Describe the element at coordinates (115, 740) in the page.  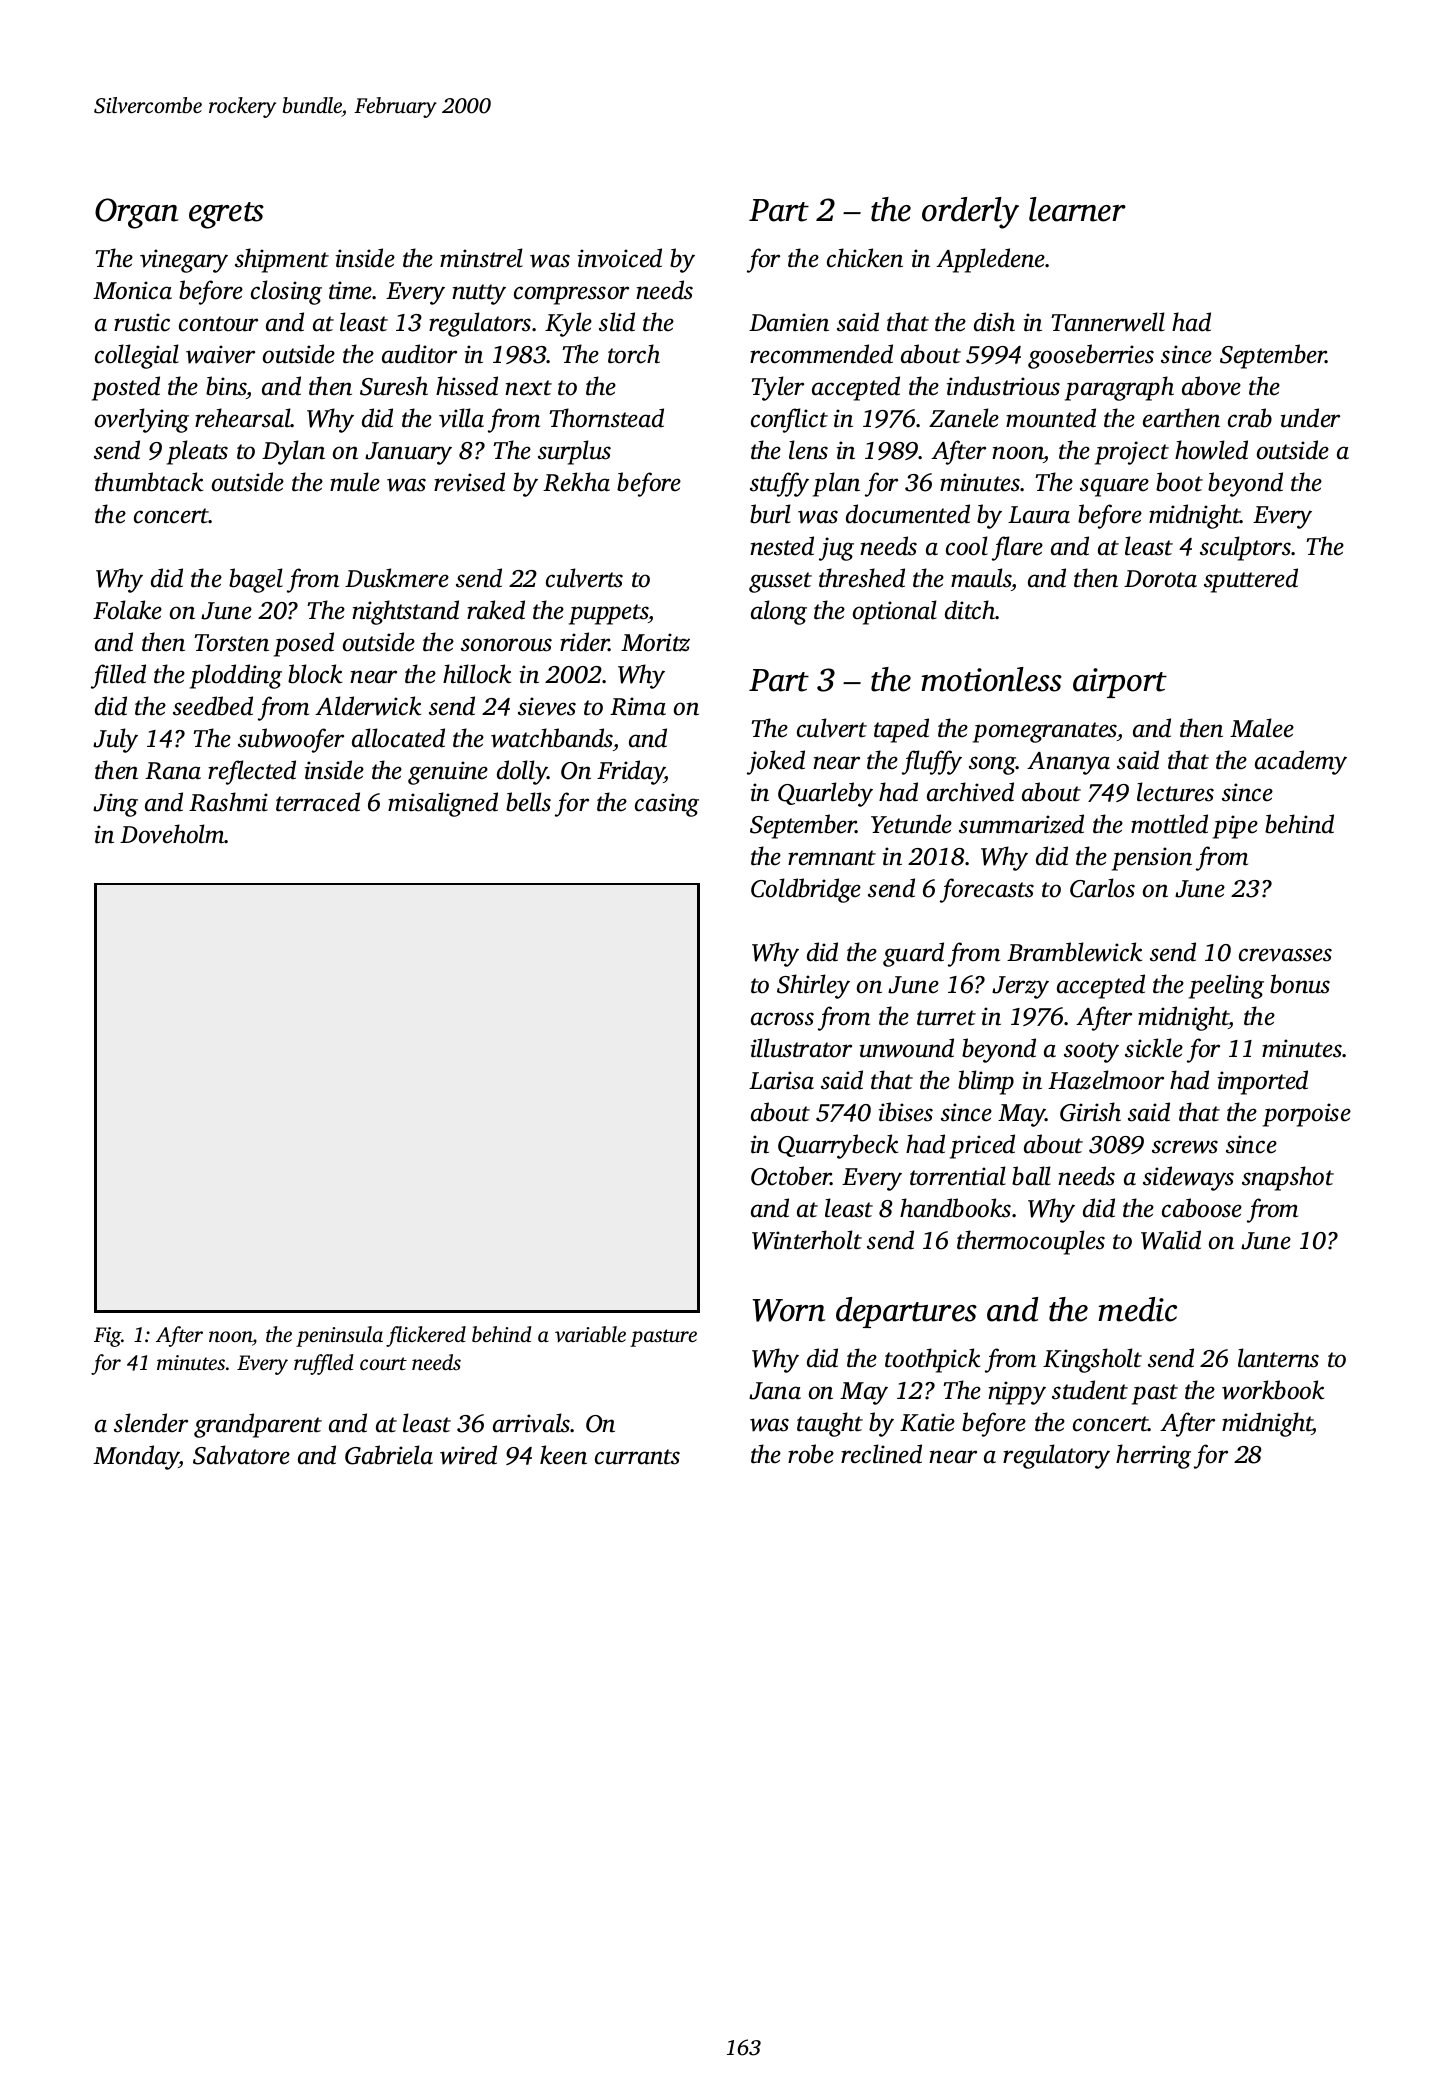
I see `July` at that location.
